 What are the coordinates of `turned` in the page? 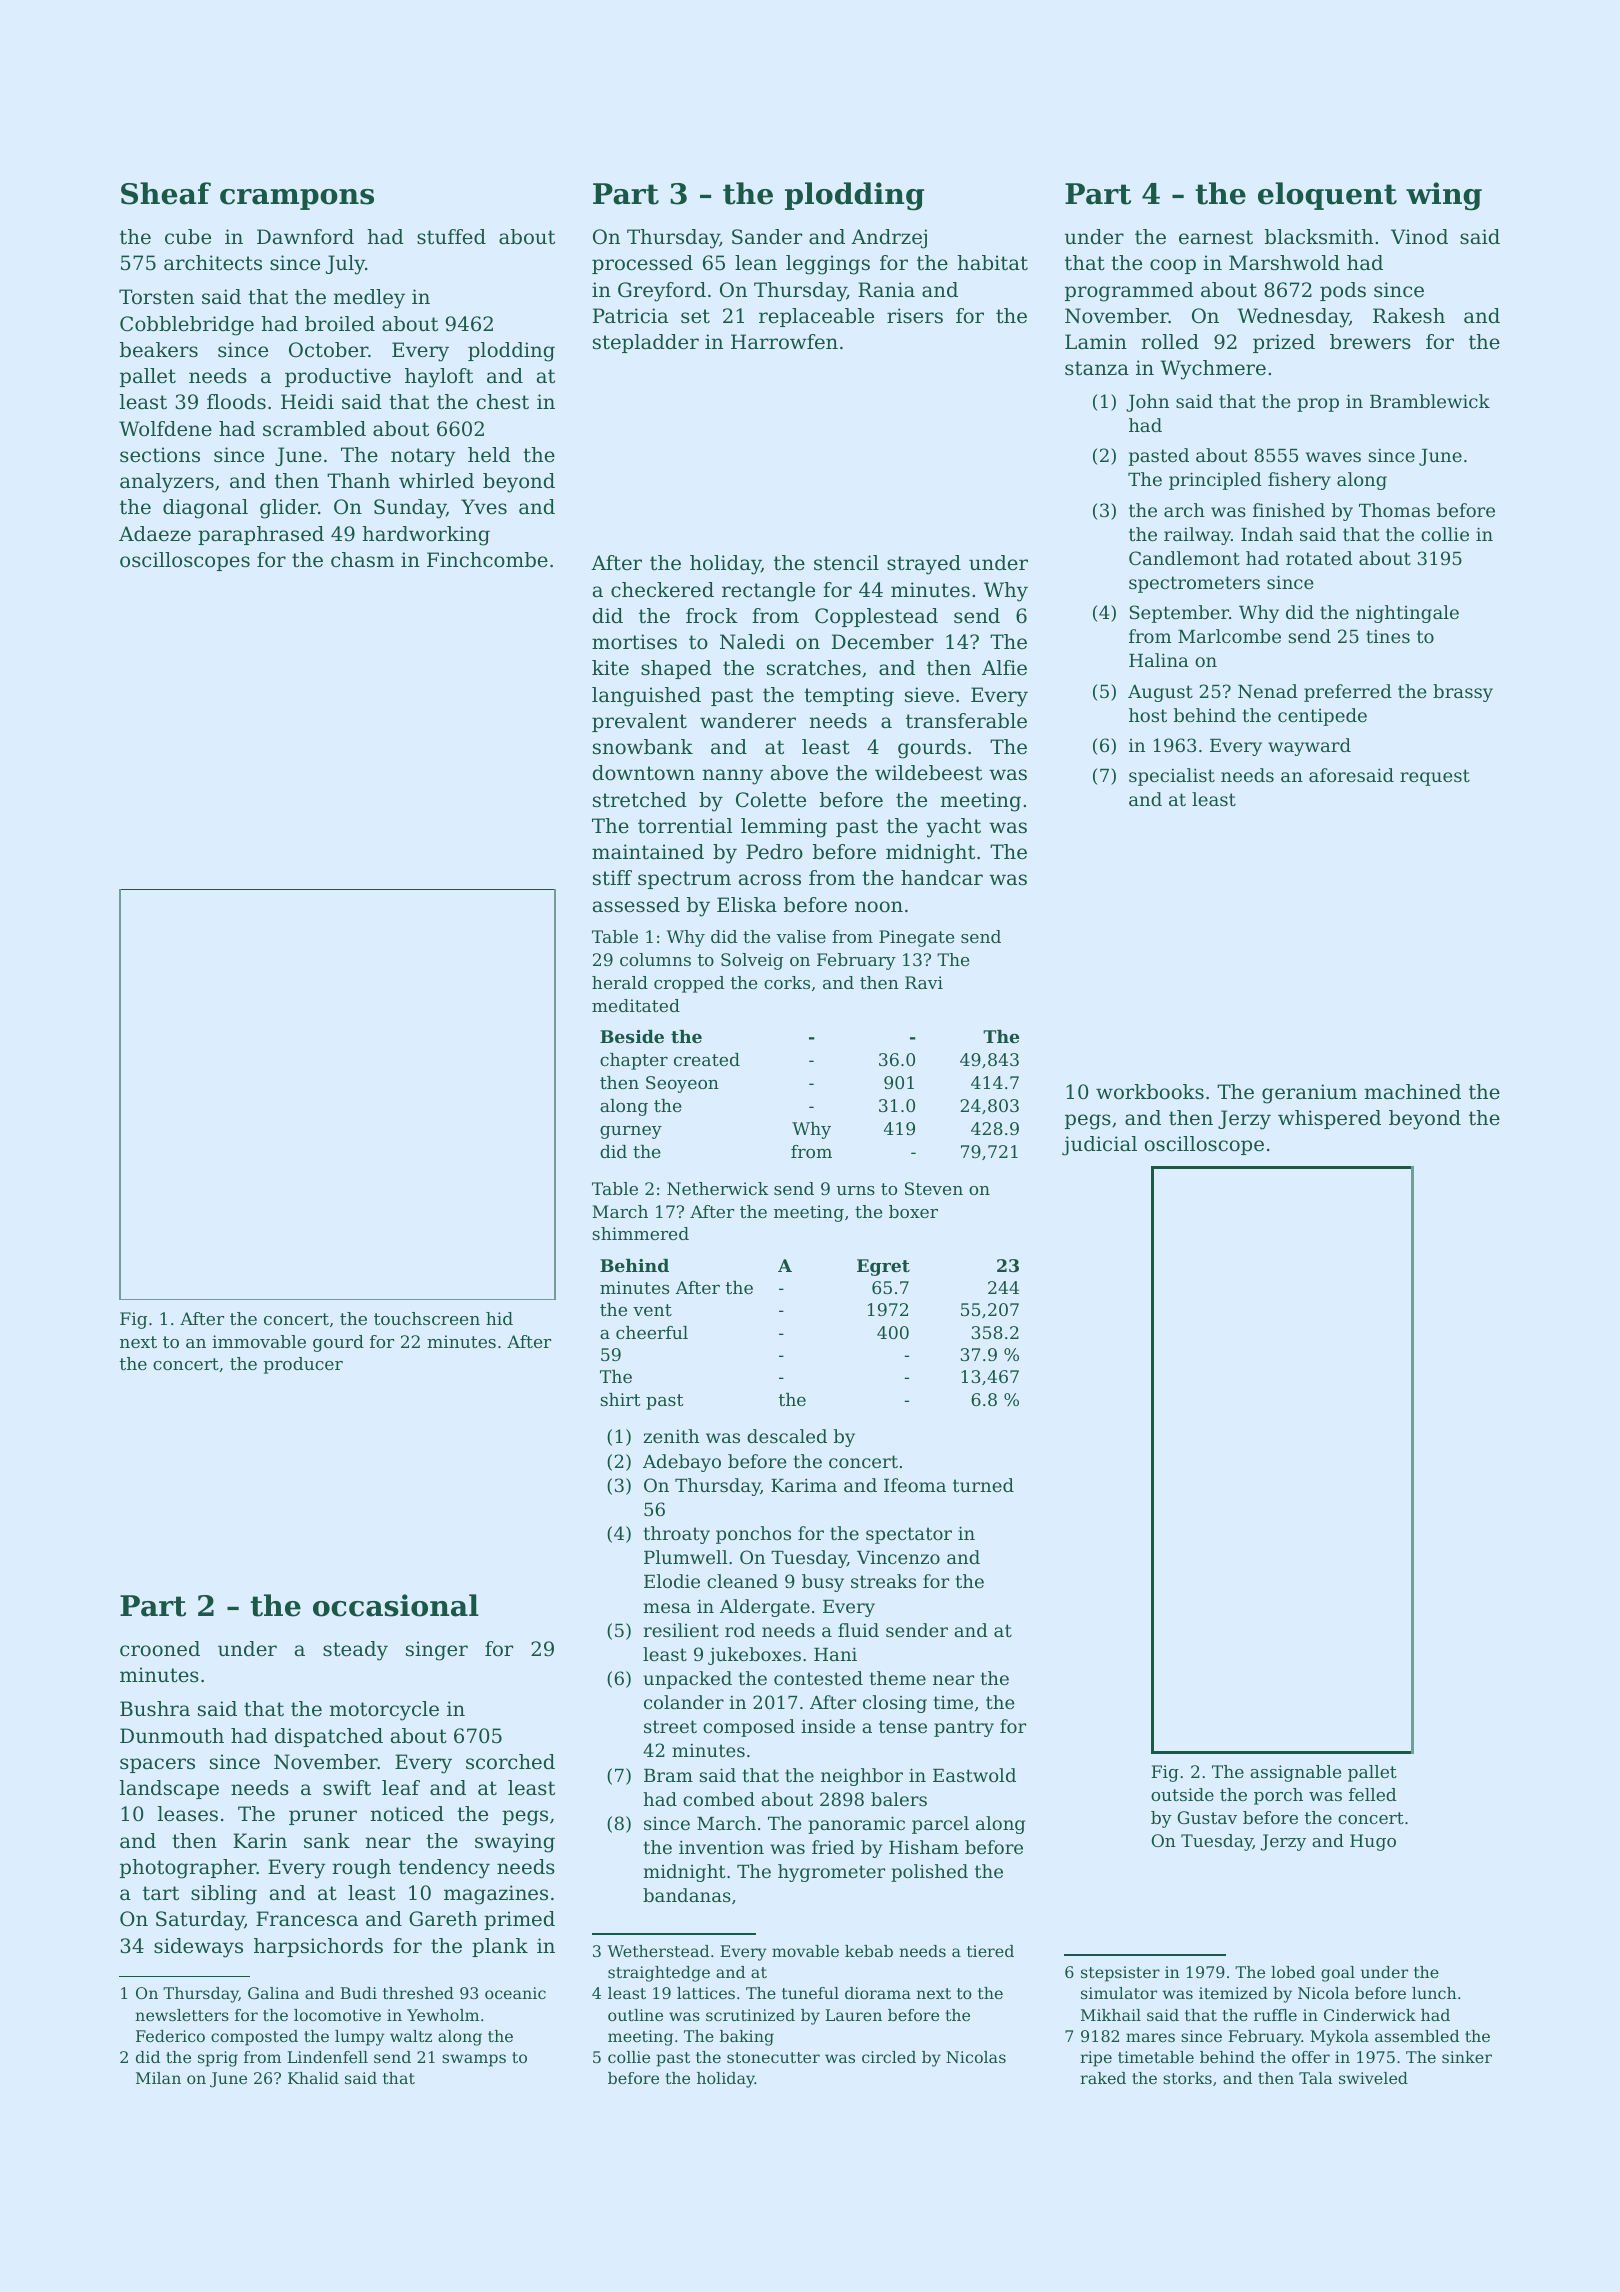 It's located at (983, 1485).
